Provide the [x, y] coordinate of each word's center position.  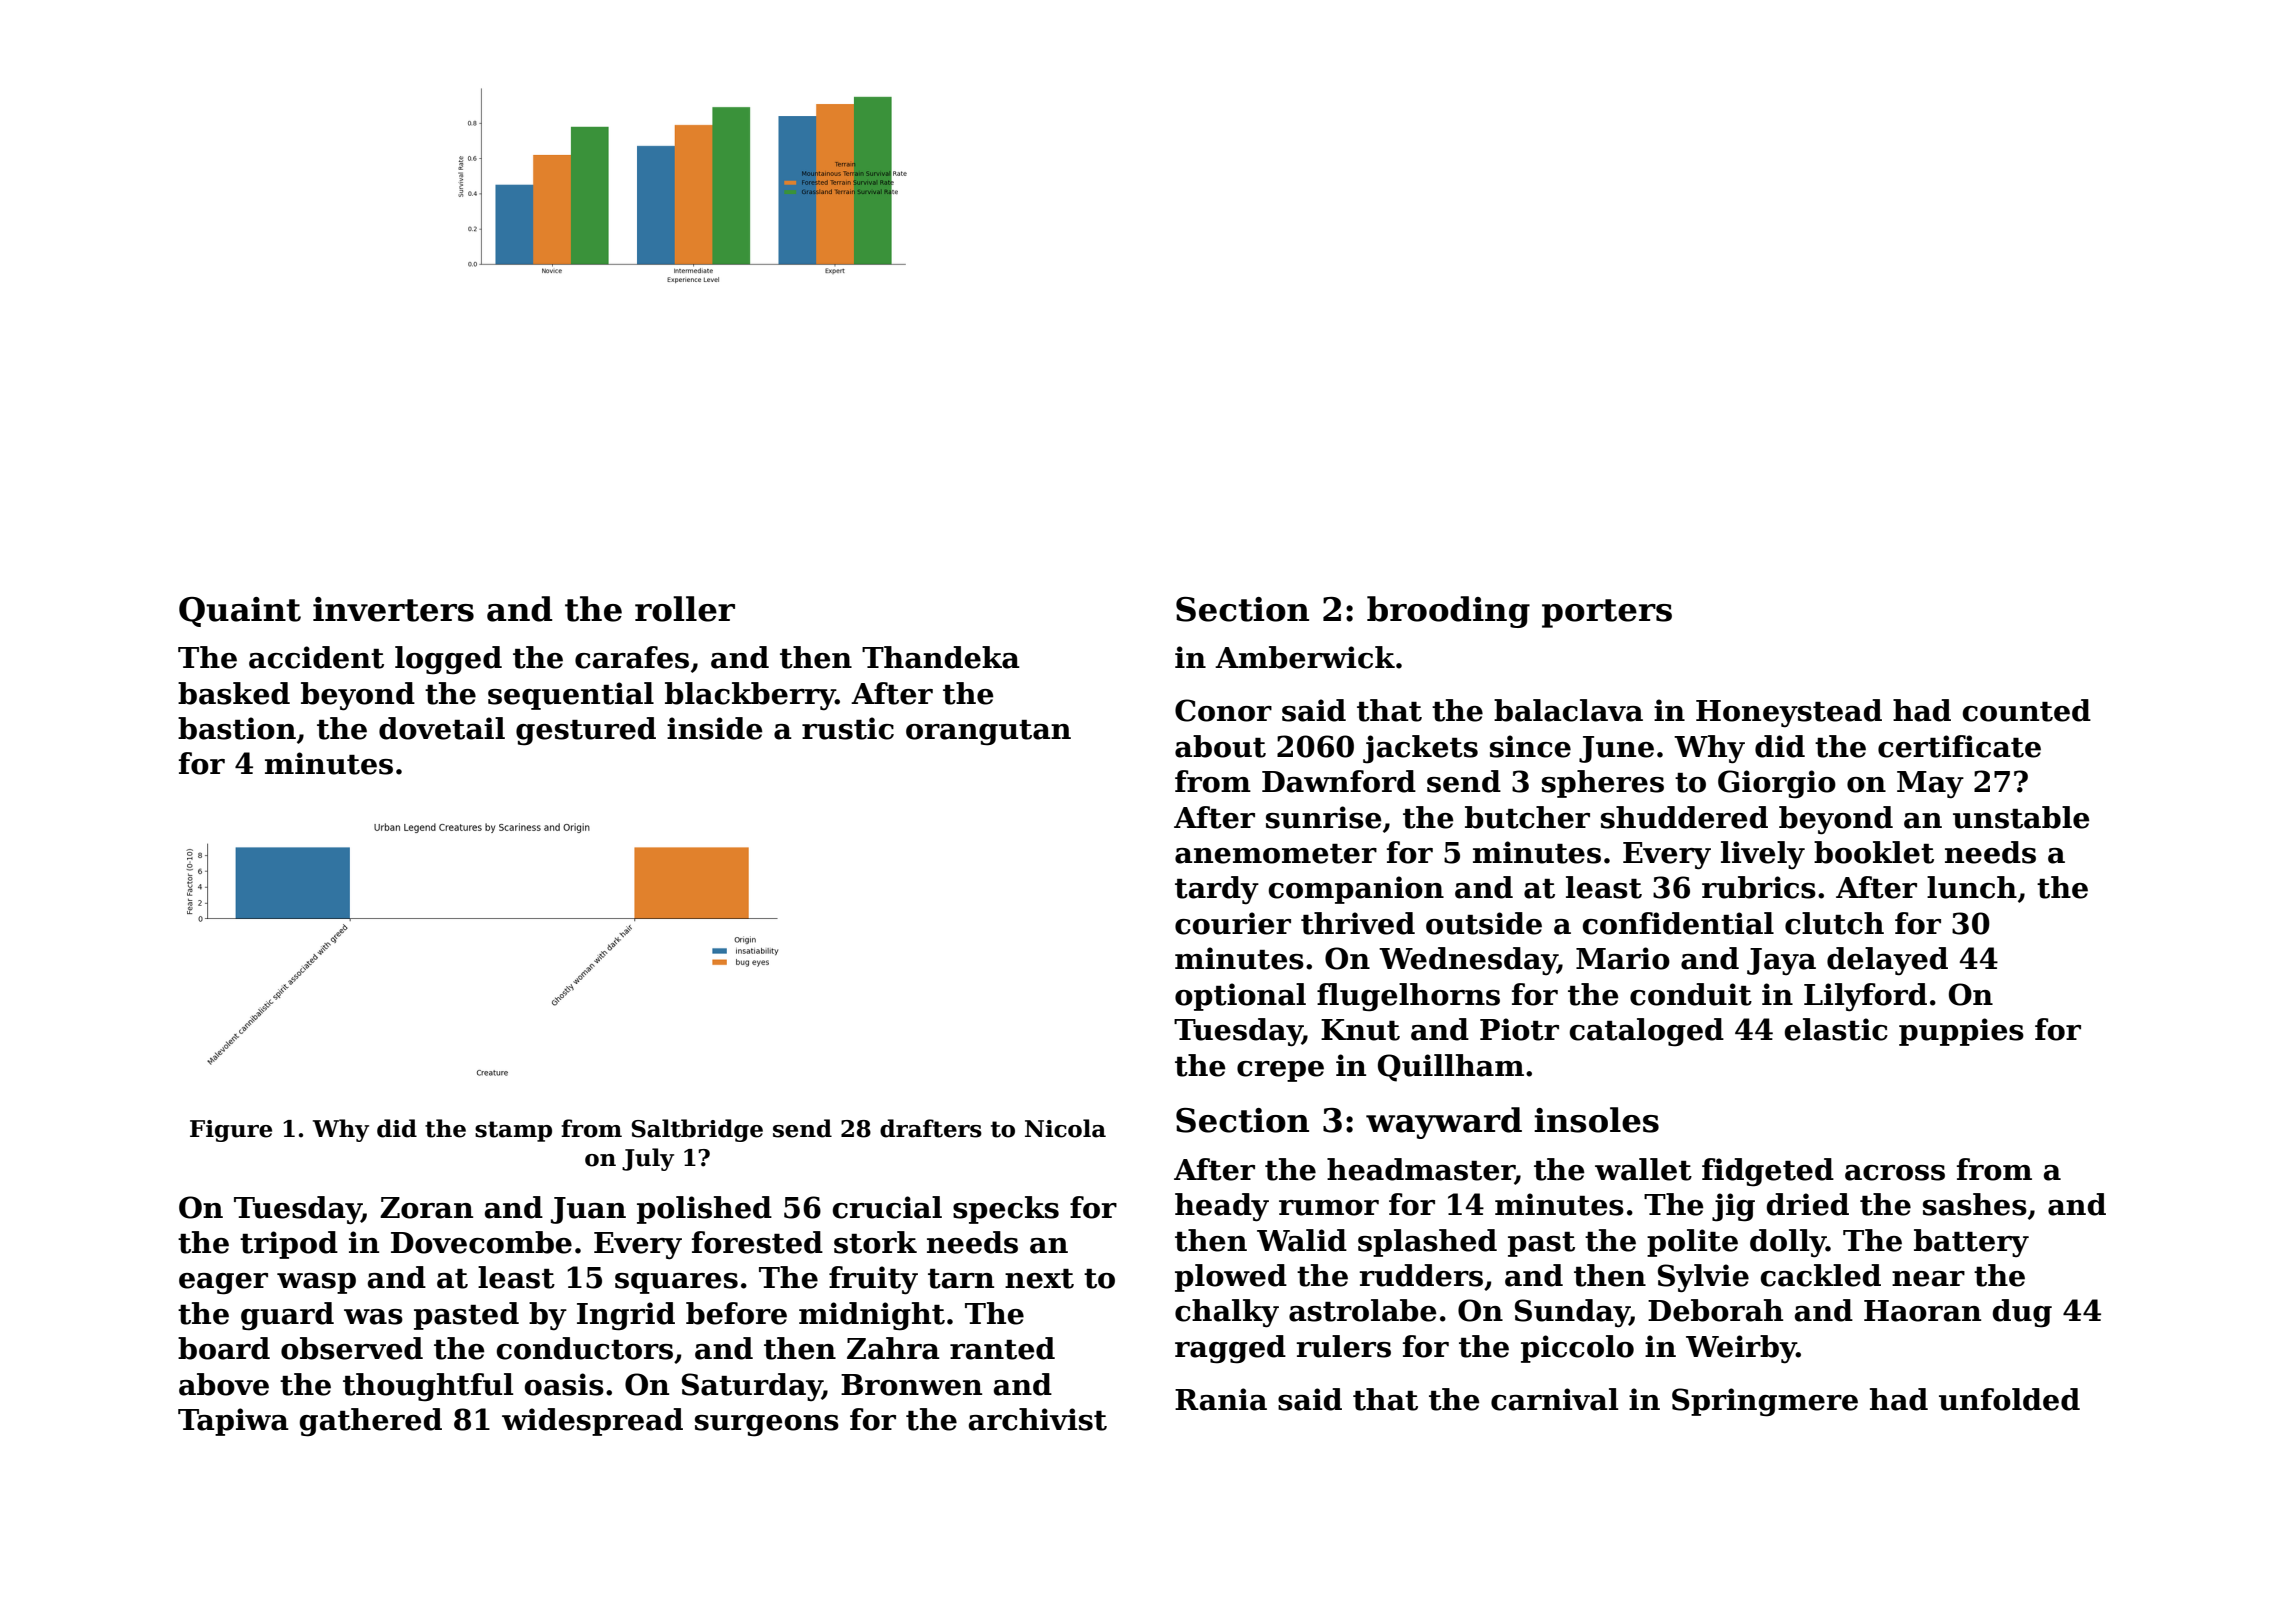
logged [448, 660]
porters [1607, 613]
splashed [1427, 1243]
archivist [1038, 1419]
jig [1733, 1207]
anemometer [1276, 854]
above [224, 1384]
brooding [1448, 612]
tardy [1217, 890]
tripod [289, 1245]
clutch [1834, 923]
